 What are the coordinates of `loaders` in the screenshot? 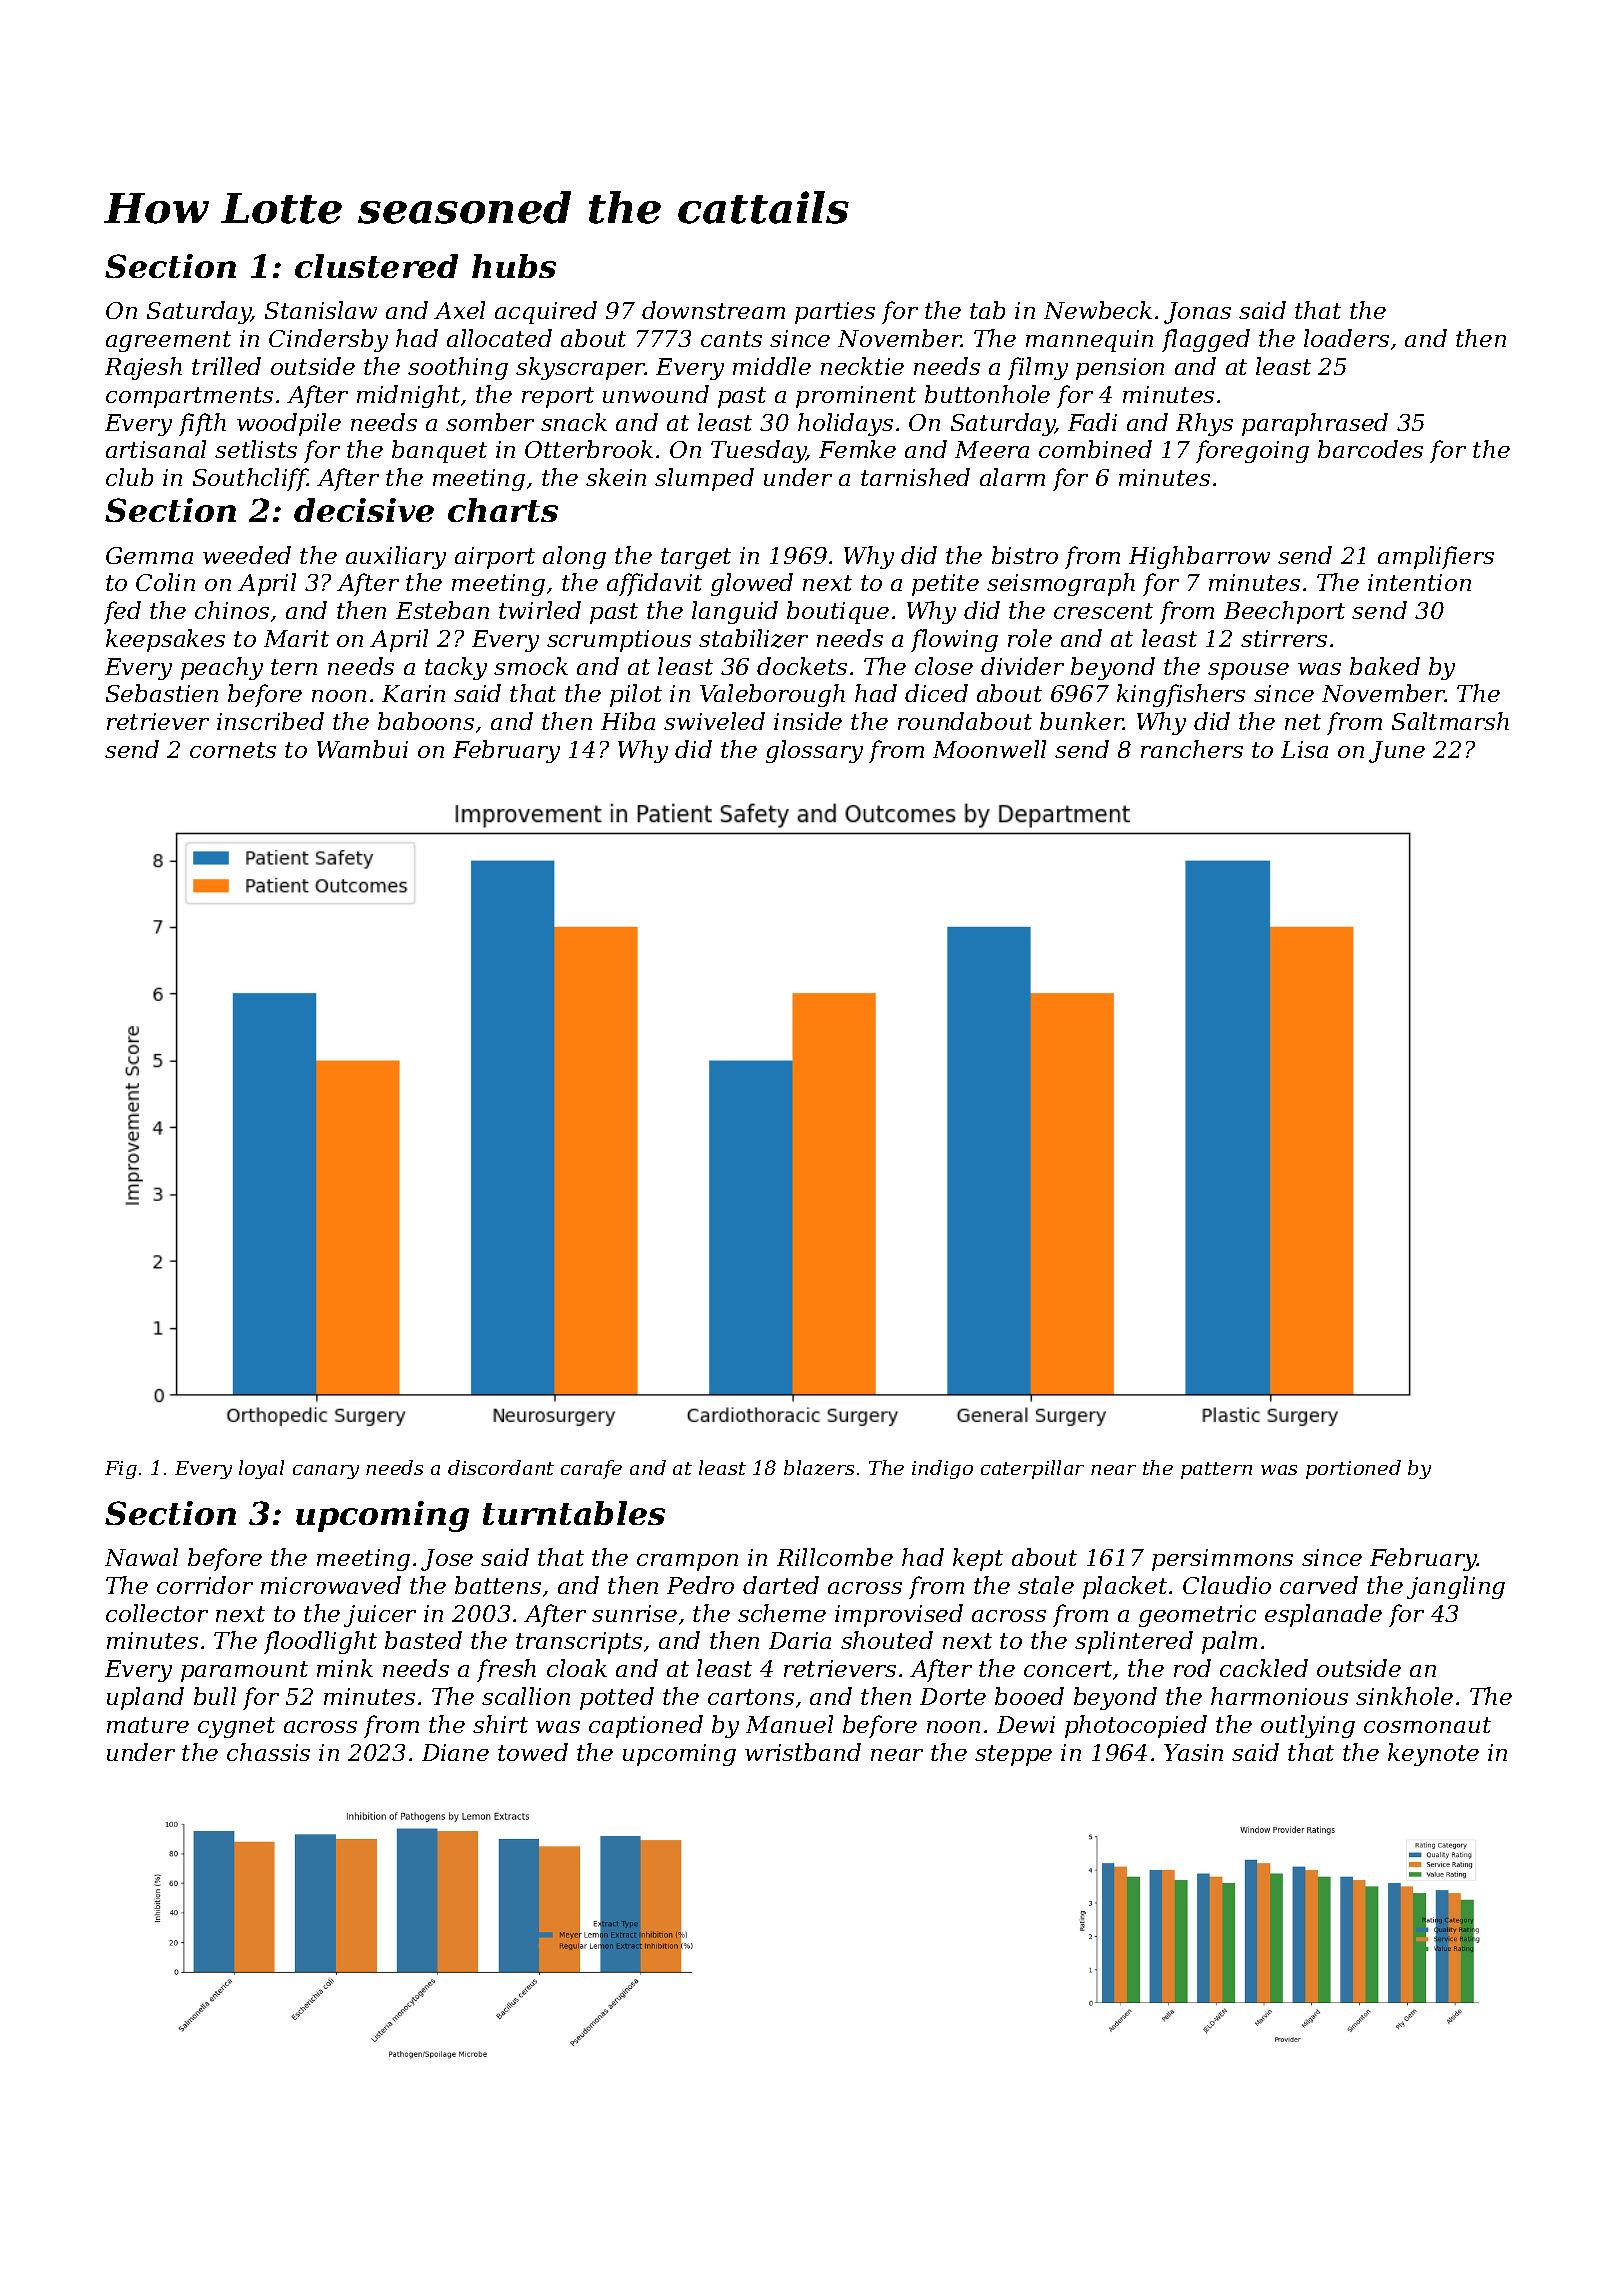 It's located at (1346, 338).
